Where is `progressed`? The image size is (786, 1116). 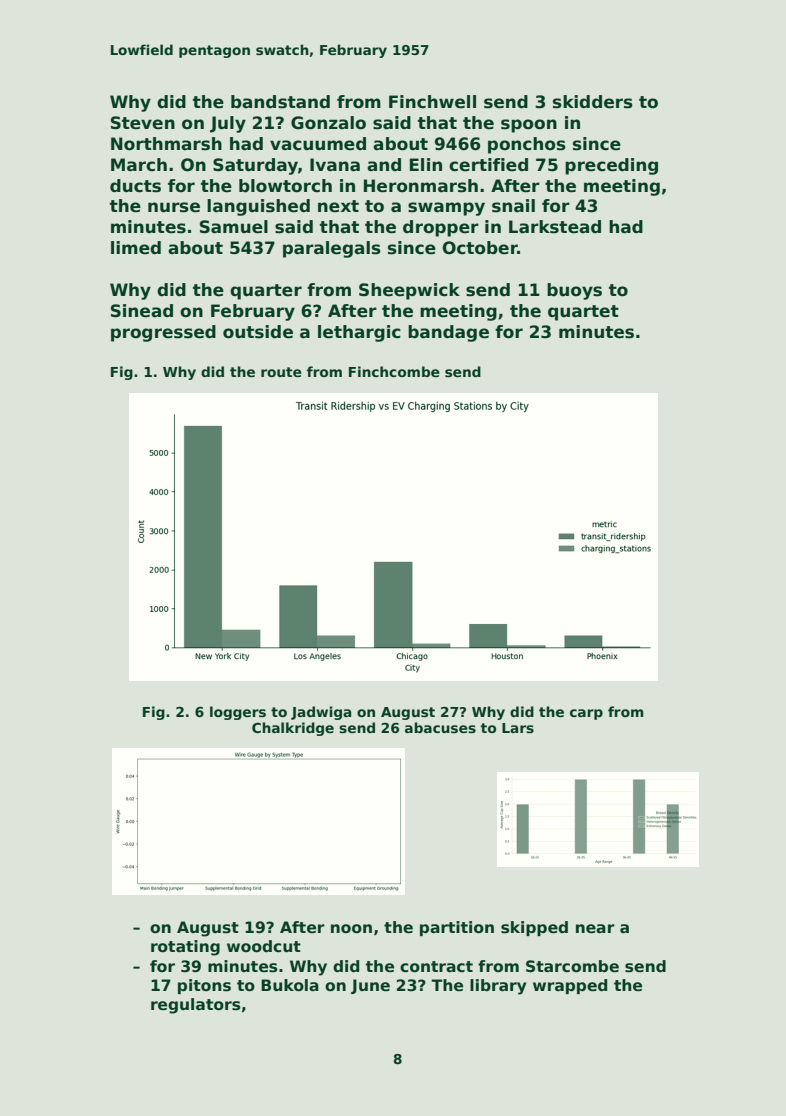 progressed is located at coordinates (163, 333).
